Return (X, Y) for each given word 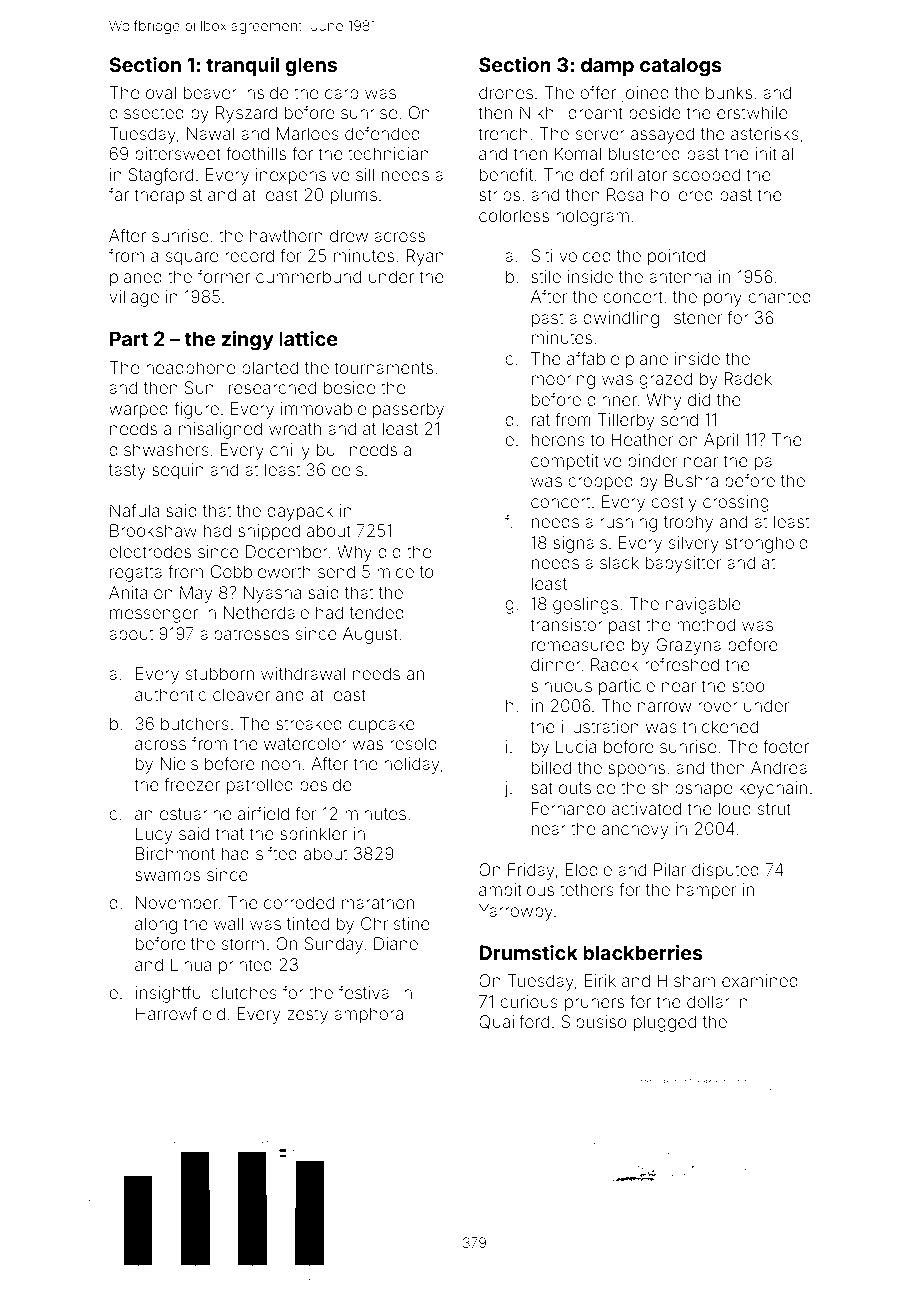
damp (607, 66)
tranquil (242, 66)
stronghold (766, 544)
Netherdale (266, 612)
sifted (276, 853)
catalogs (681, 67)
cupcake (382, 725)
